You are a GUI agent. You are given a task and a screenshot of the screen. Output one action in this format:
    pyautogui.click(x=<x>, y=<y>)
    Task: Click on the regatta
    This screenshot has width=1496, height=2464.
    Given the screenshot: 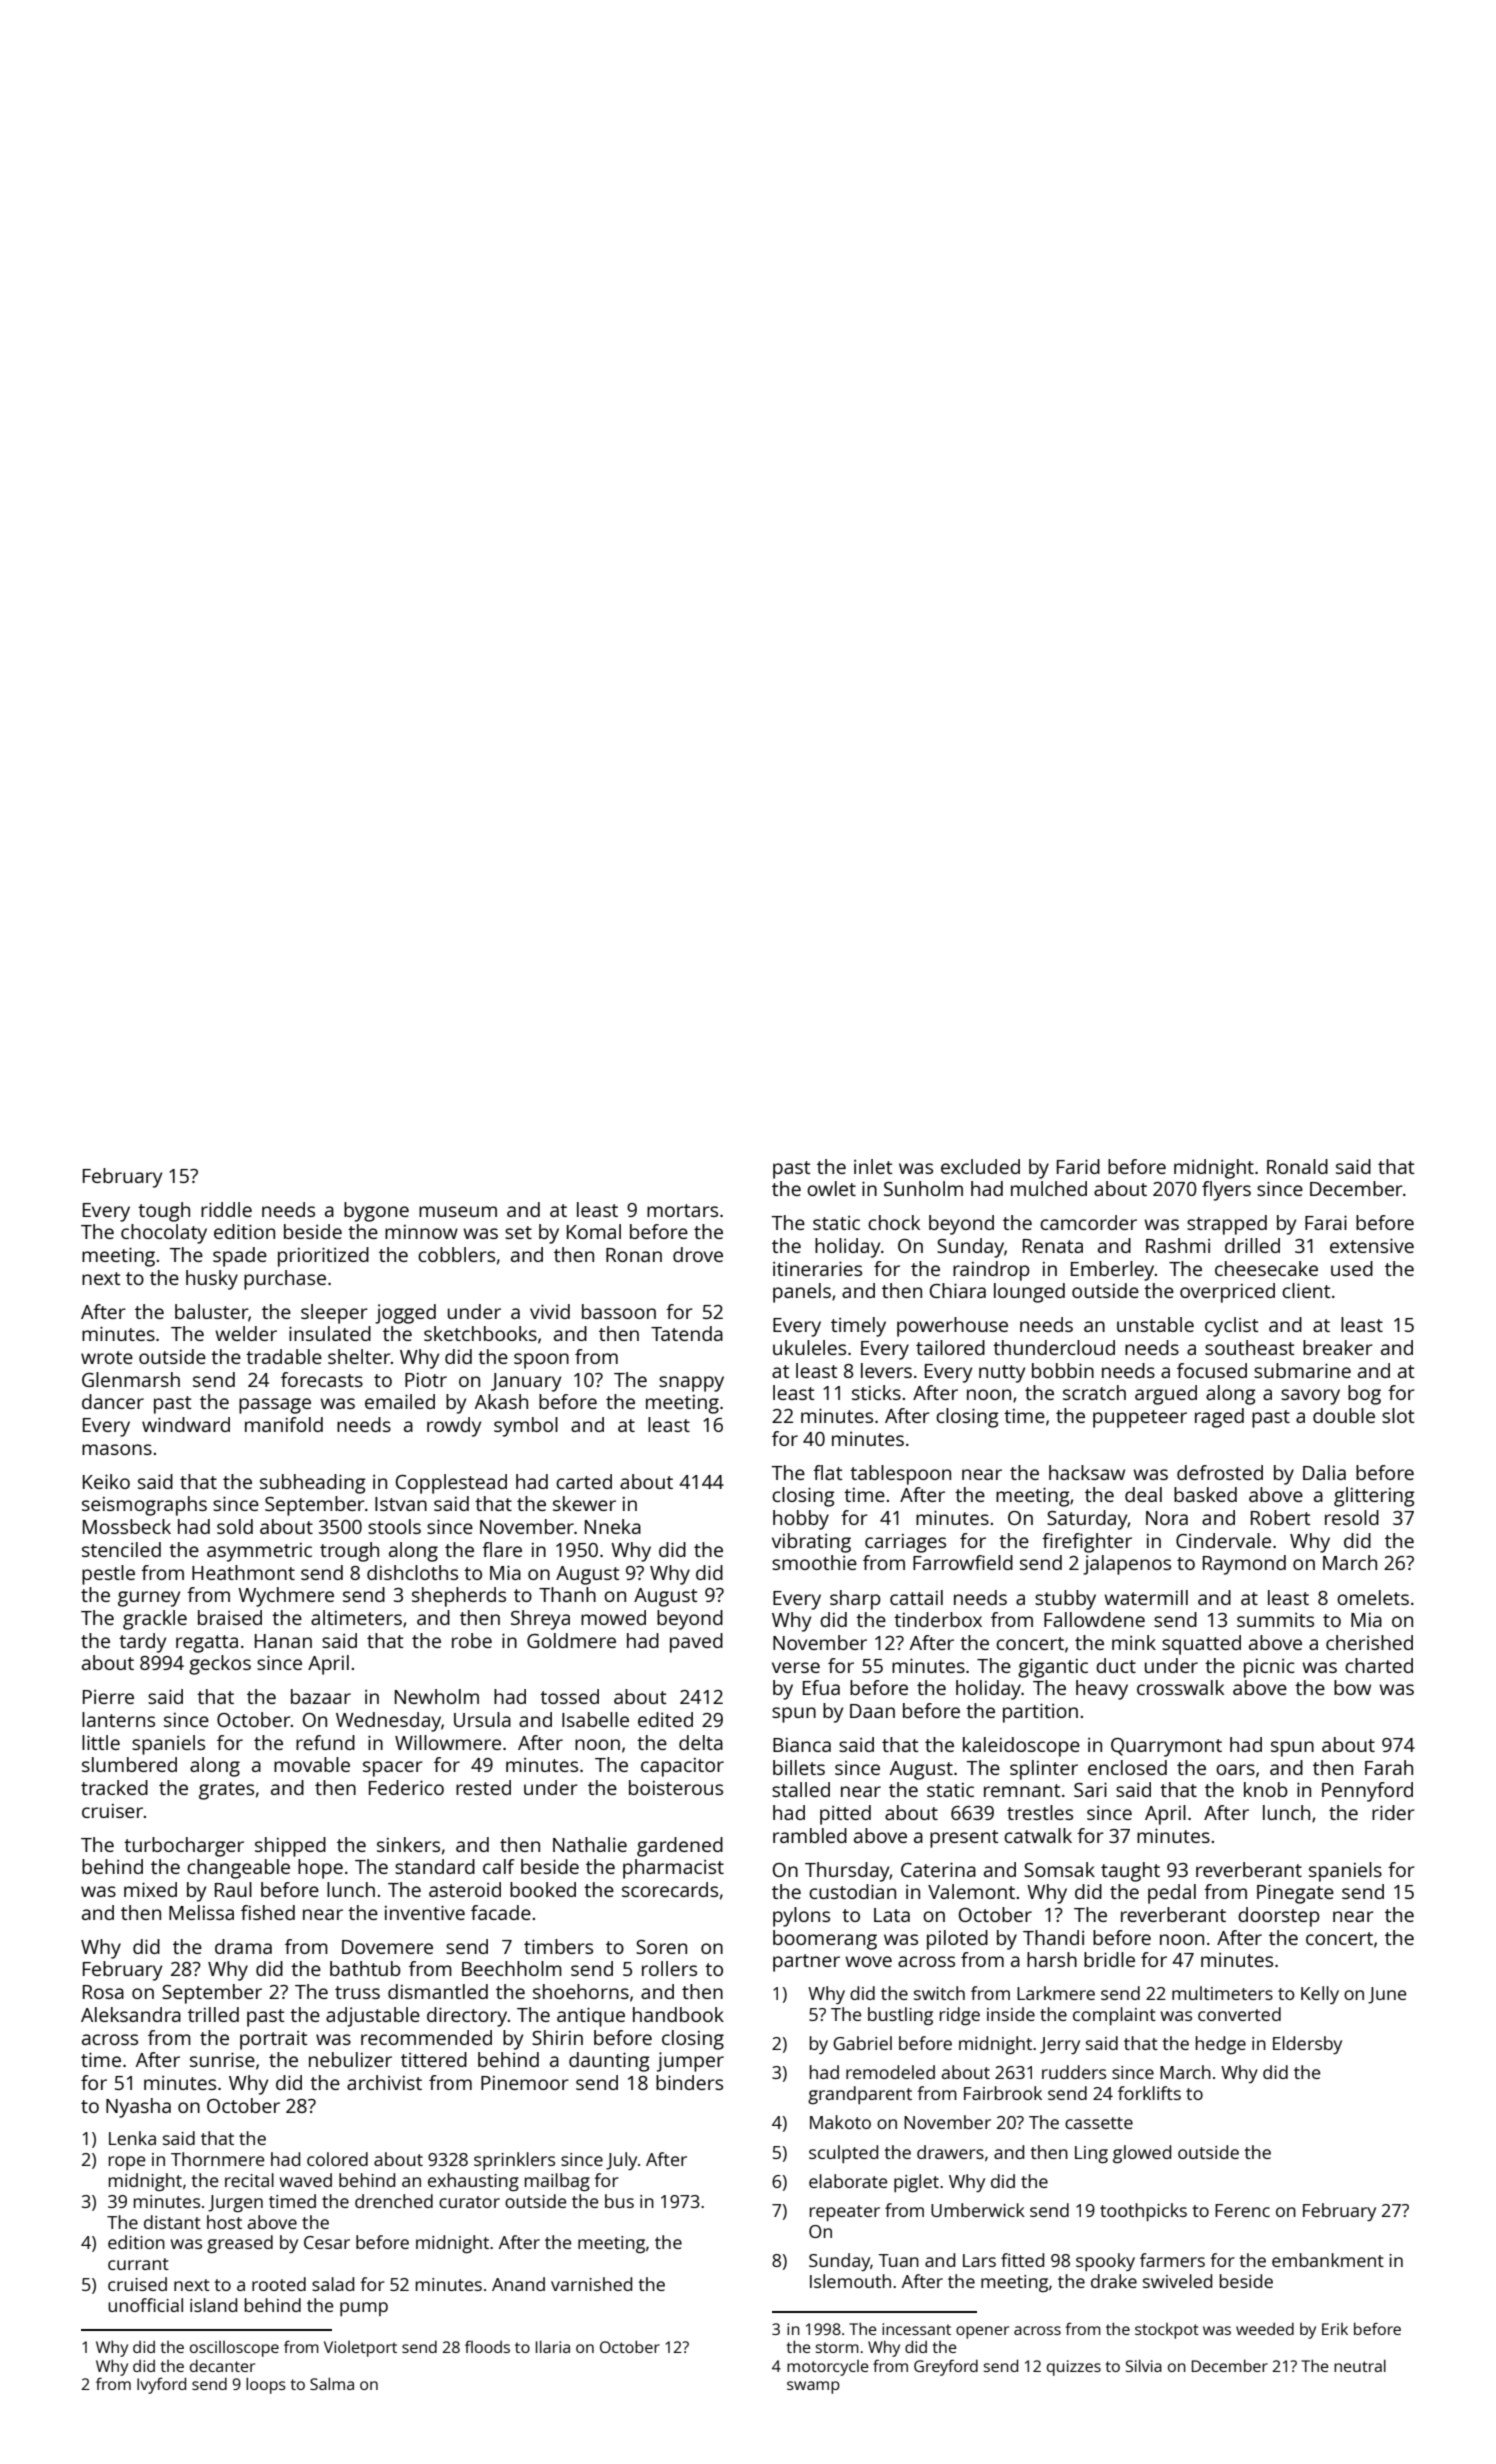 What is the action you would take?
    pyautogui.click(x=207, y=1644)
